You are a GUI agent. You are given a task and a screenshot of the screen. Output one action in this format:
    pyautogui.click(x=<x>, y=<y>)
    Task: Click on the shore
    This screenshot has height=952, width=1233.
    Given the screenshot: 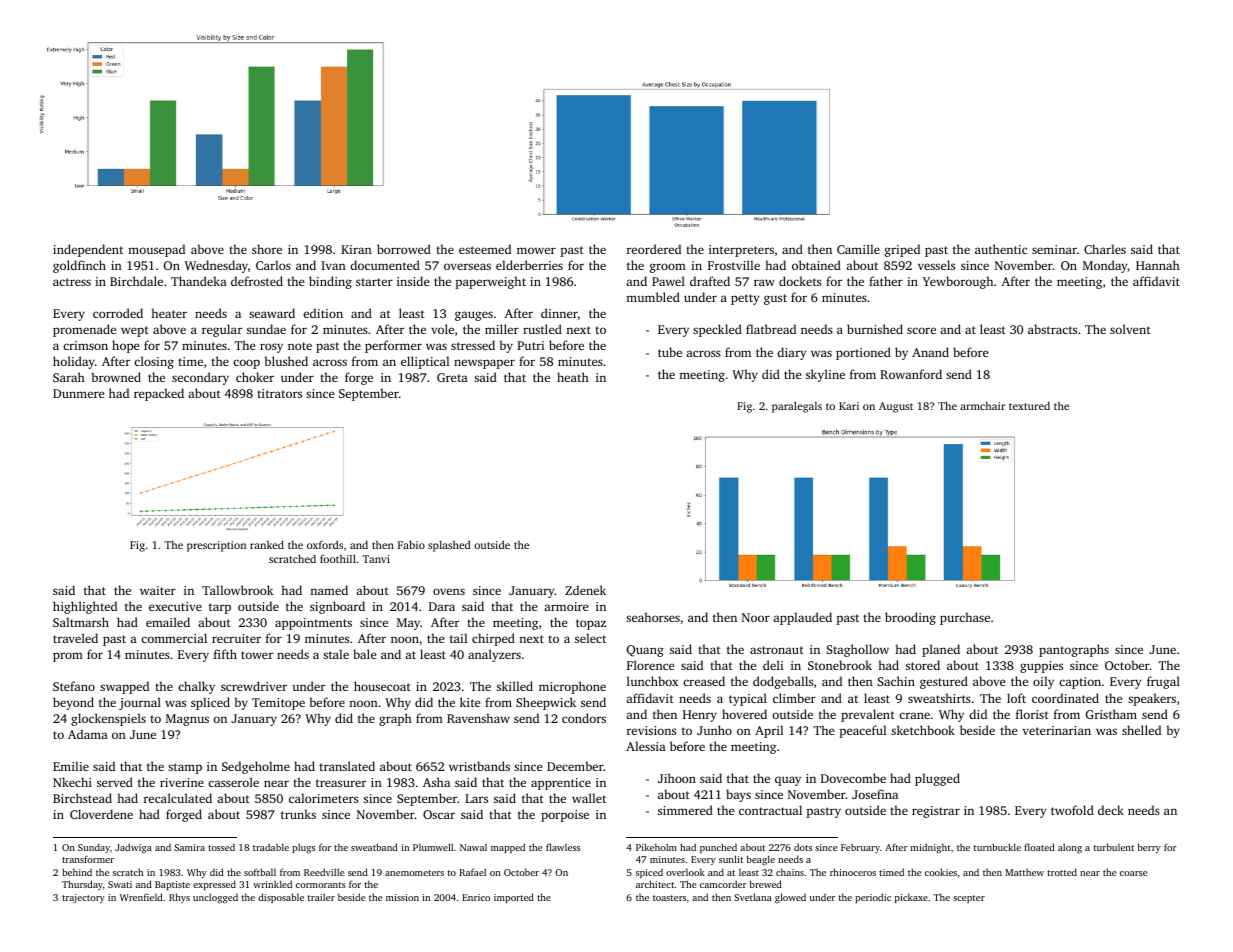 What is the action you would take?
    pyautogui.click(x=267, y=249)
